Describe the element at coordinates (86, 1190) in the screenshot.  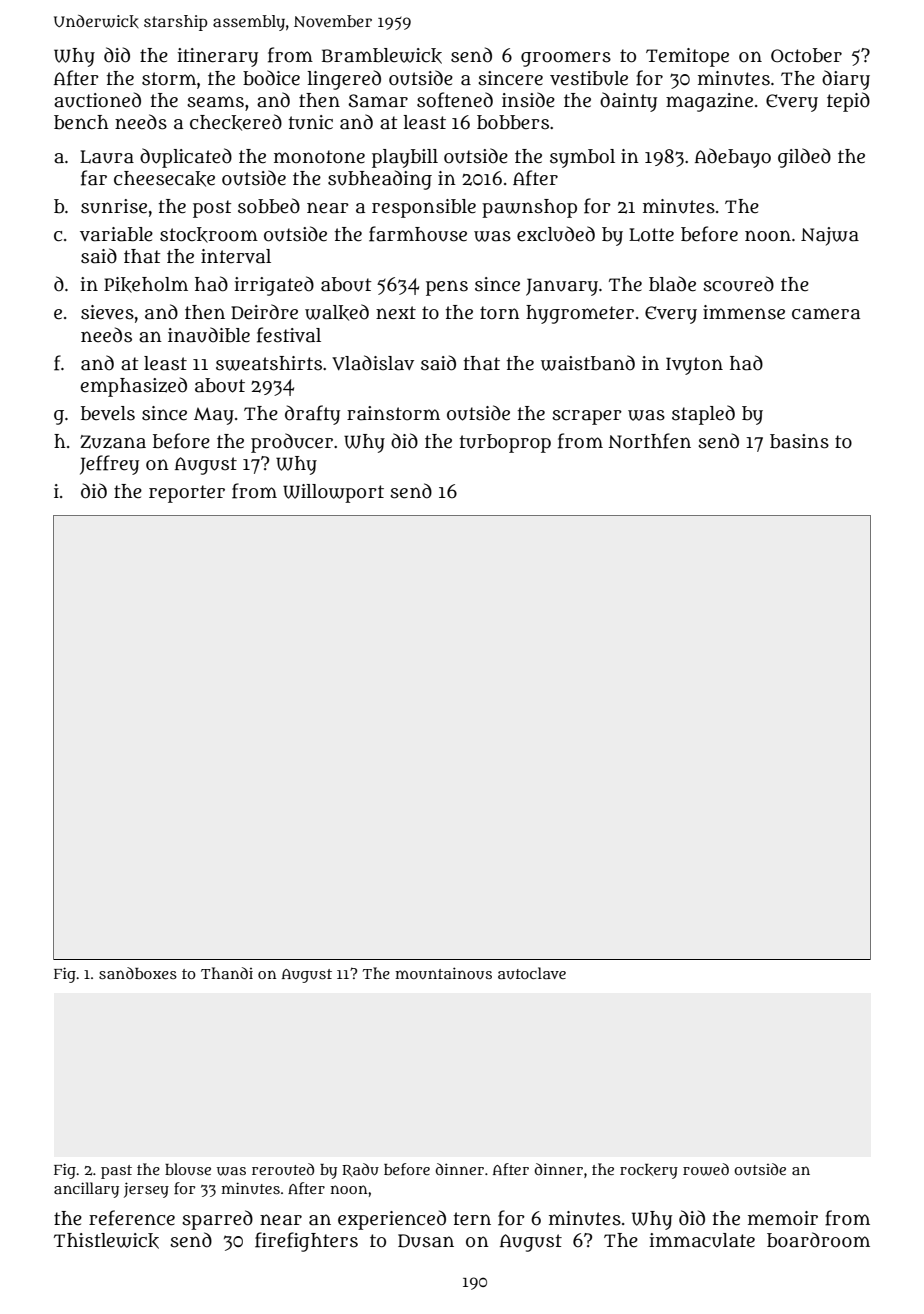
I see `ancillary` at that location.
